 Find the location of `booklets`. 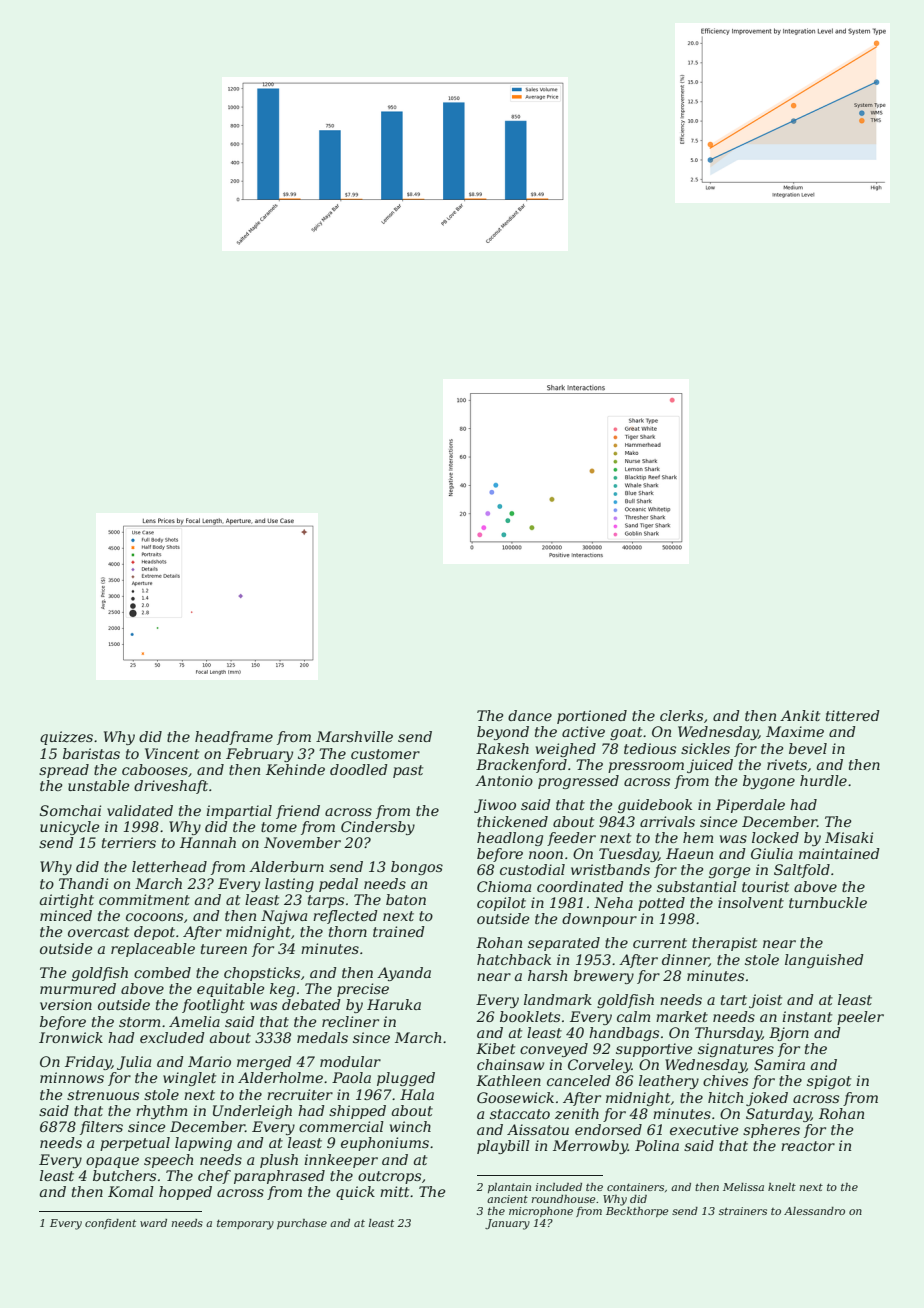

booklets is located at coordinates (530, 1016).
